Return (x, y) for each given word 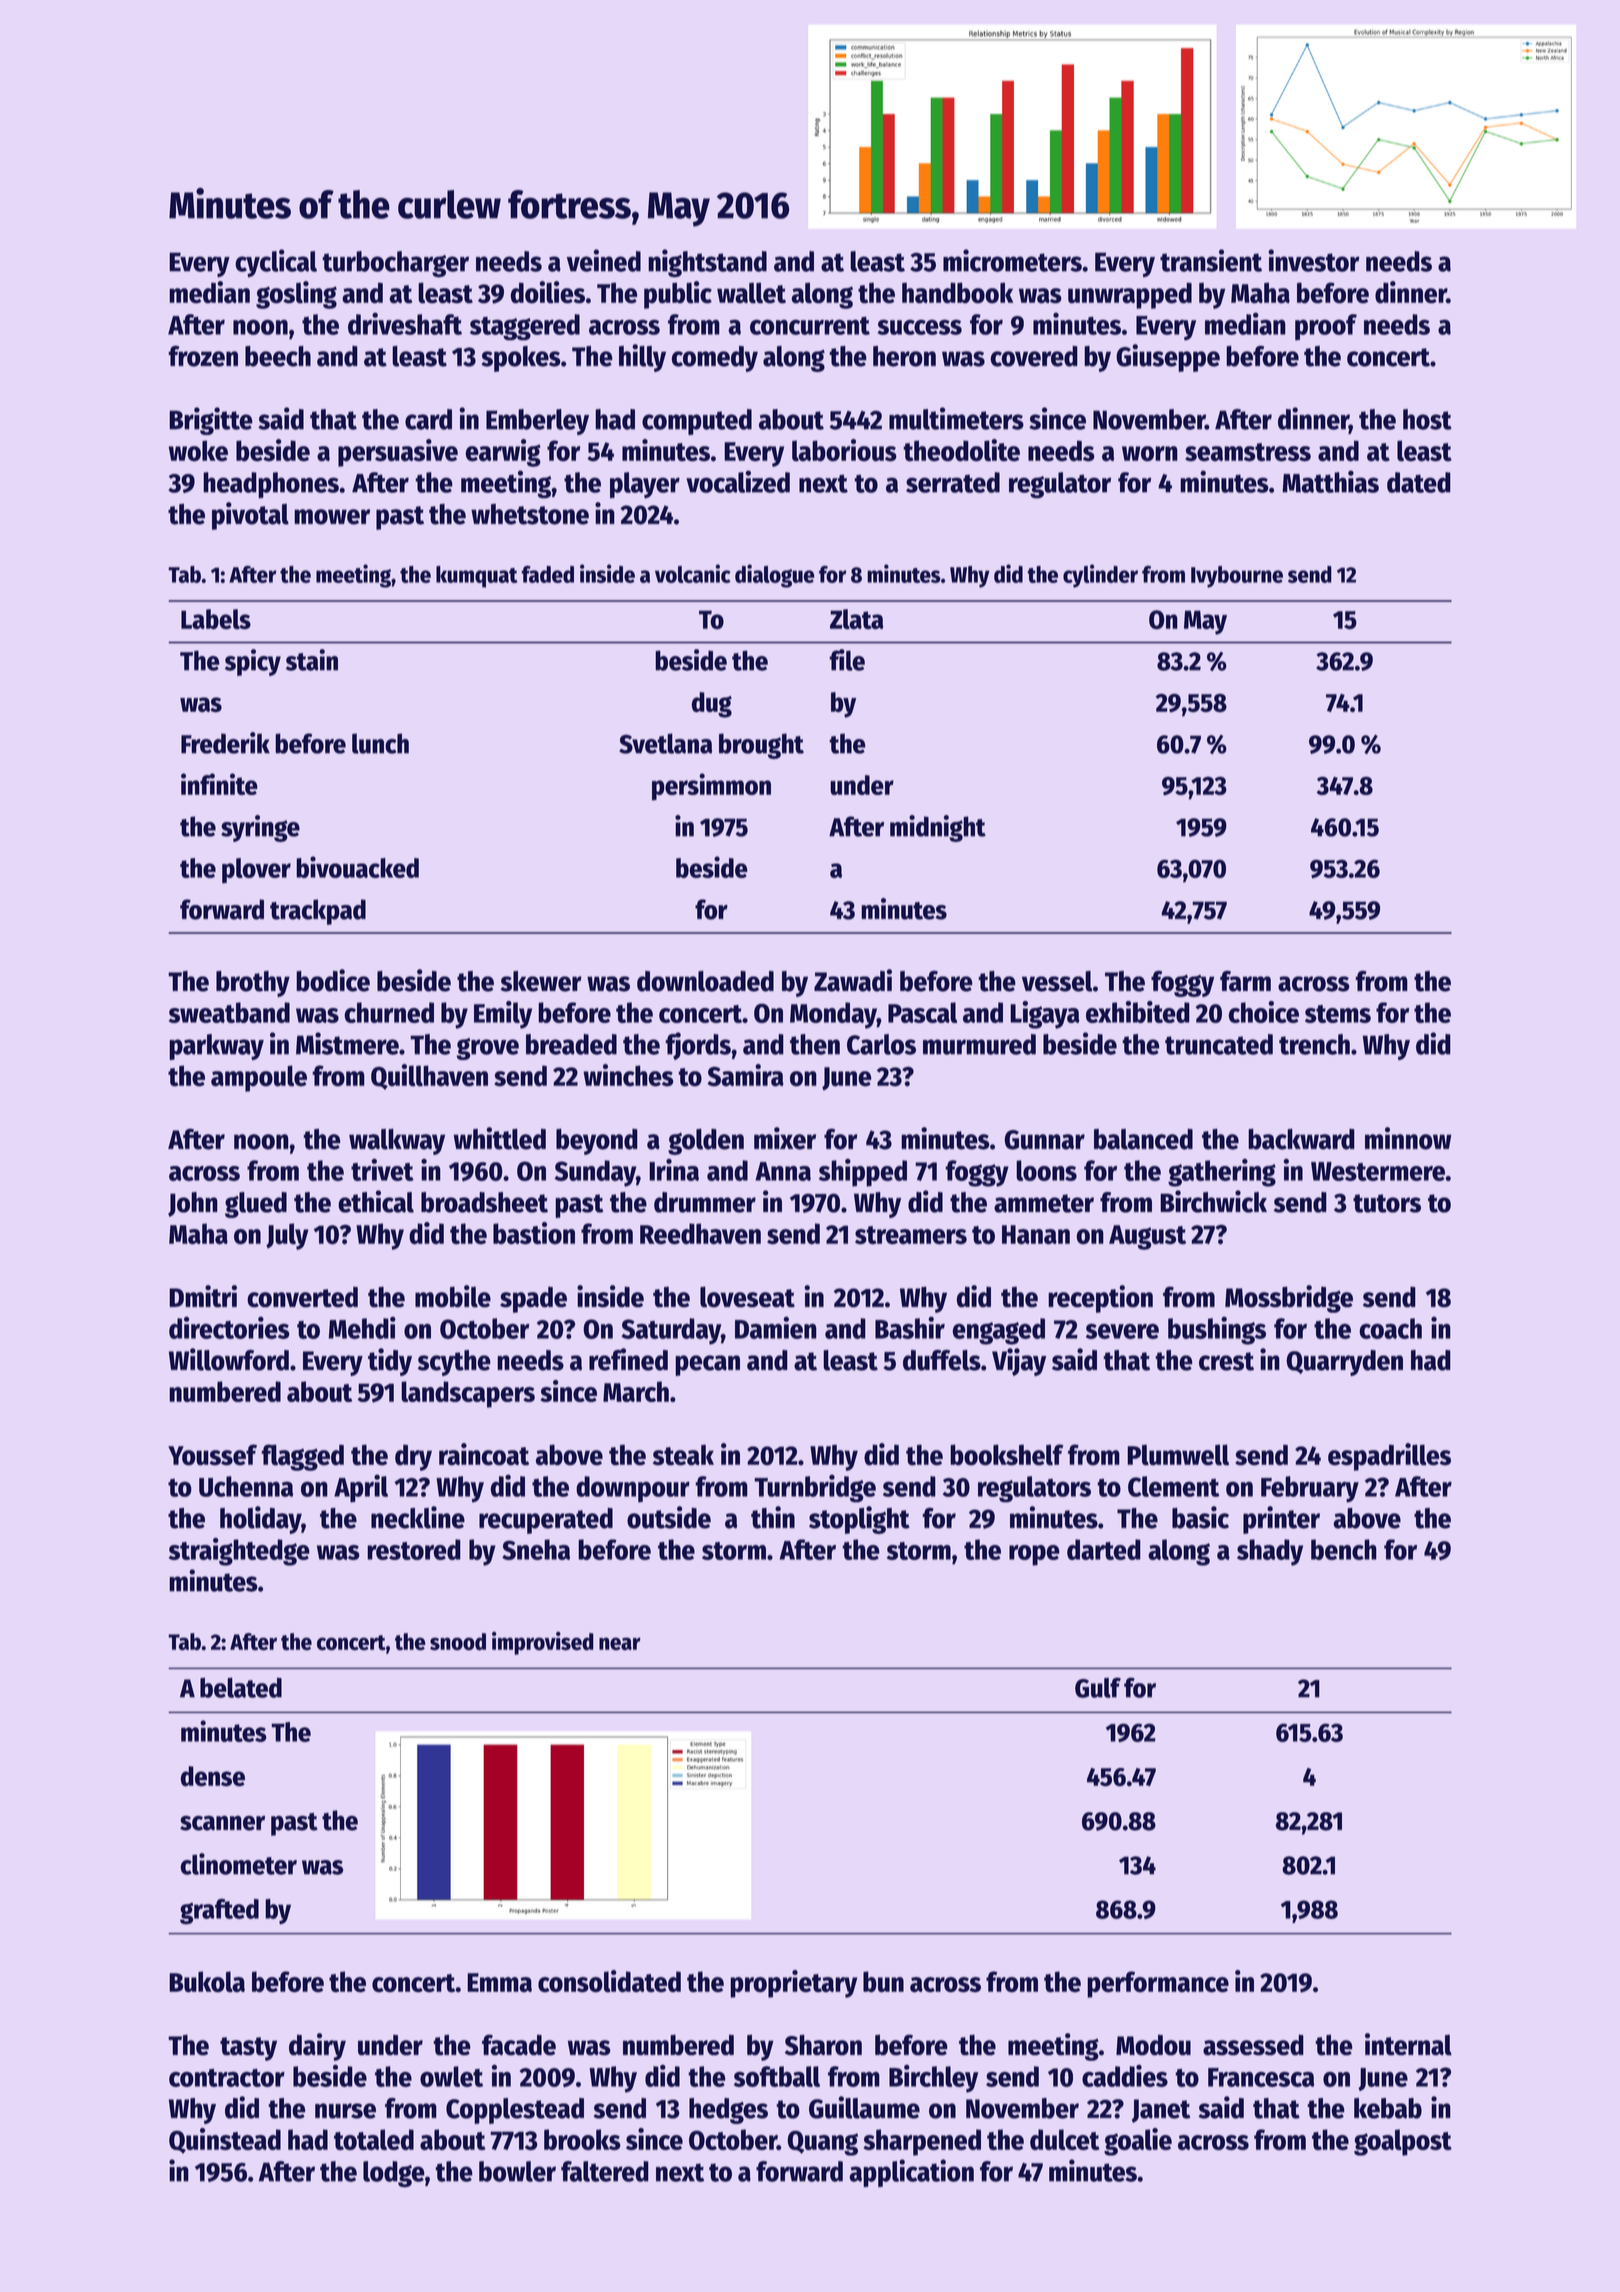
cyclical (276, 263)
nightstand (707, 263)
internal (1408, 2044)
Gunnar (1044, 1140)
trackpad (318, 912)
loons (1046, 1170)
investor (1314, 260)
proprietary (793, 1984)
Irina (674, 1170)
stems (1338, 1014)
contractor (227, 2078)
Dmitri (203, 1296)
